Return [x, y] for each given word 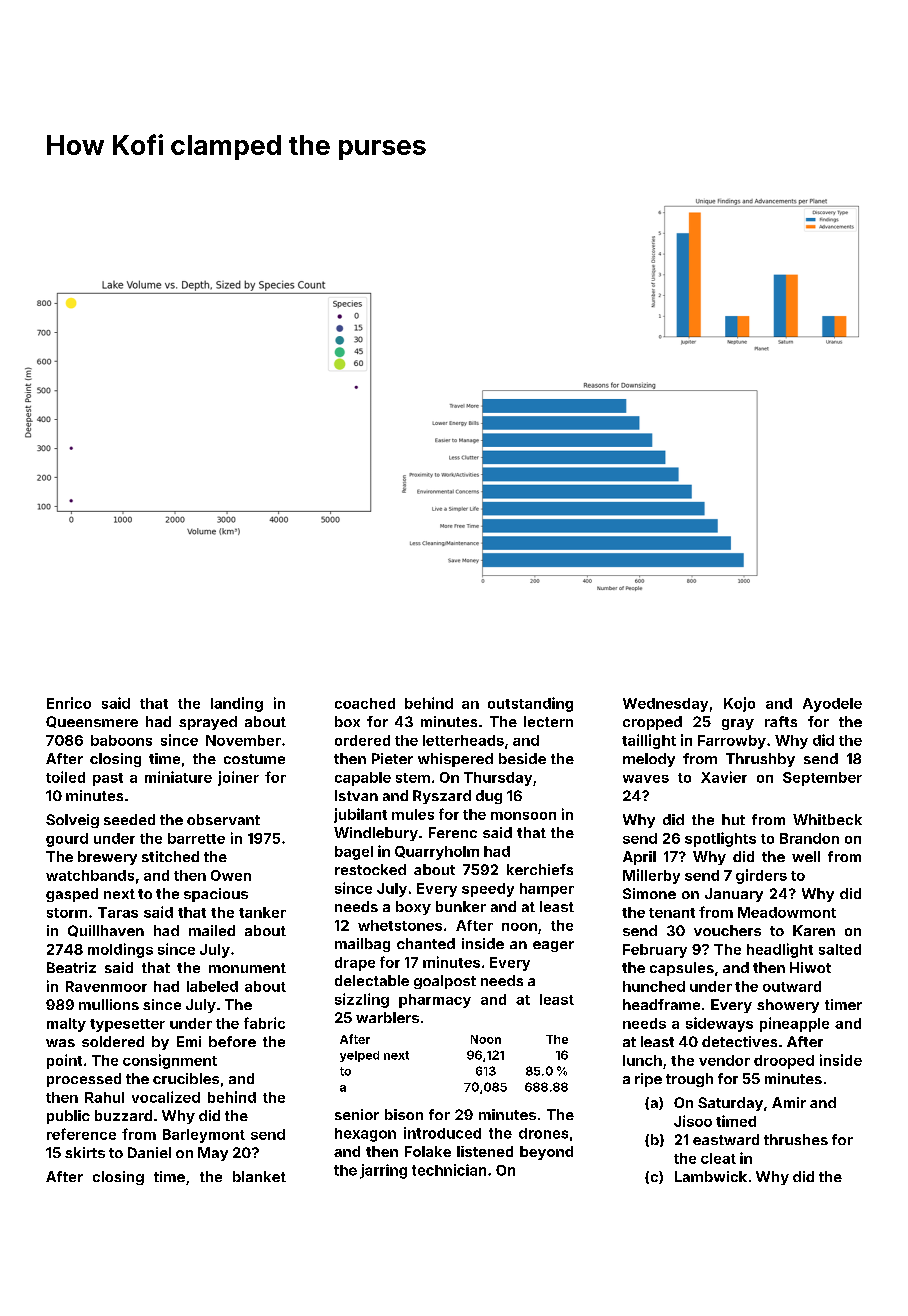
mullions [109, 1004]
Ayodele [832, 705]
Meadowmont [787, 912]
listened [485, 1151]
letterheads [463, 740]
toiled [65, 777]
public [68, 1117]
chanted [426, 943]
